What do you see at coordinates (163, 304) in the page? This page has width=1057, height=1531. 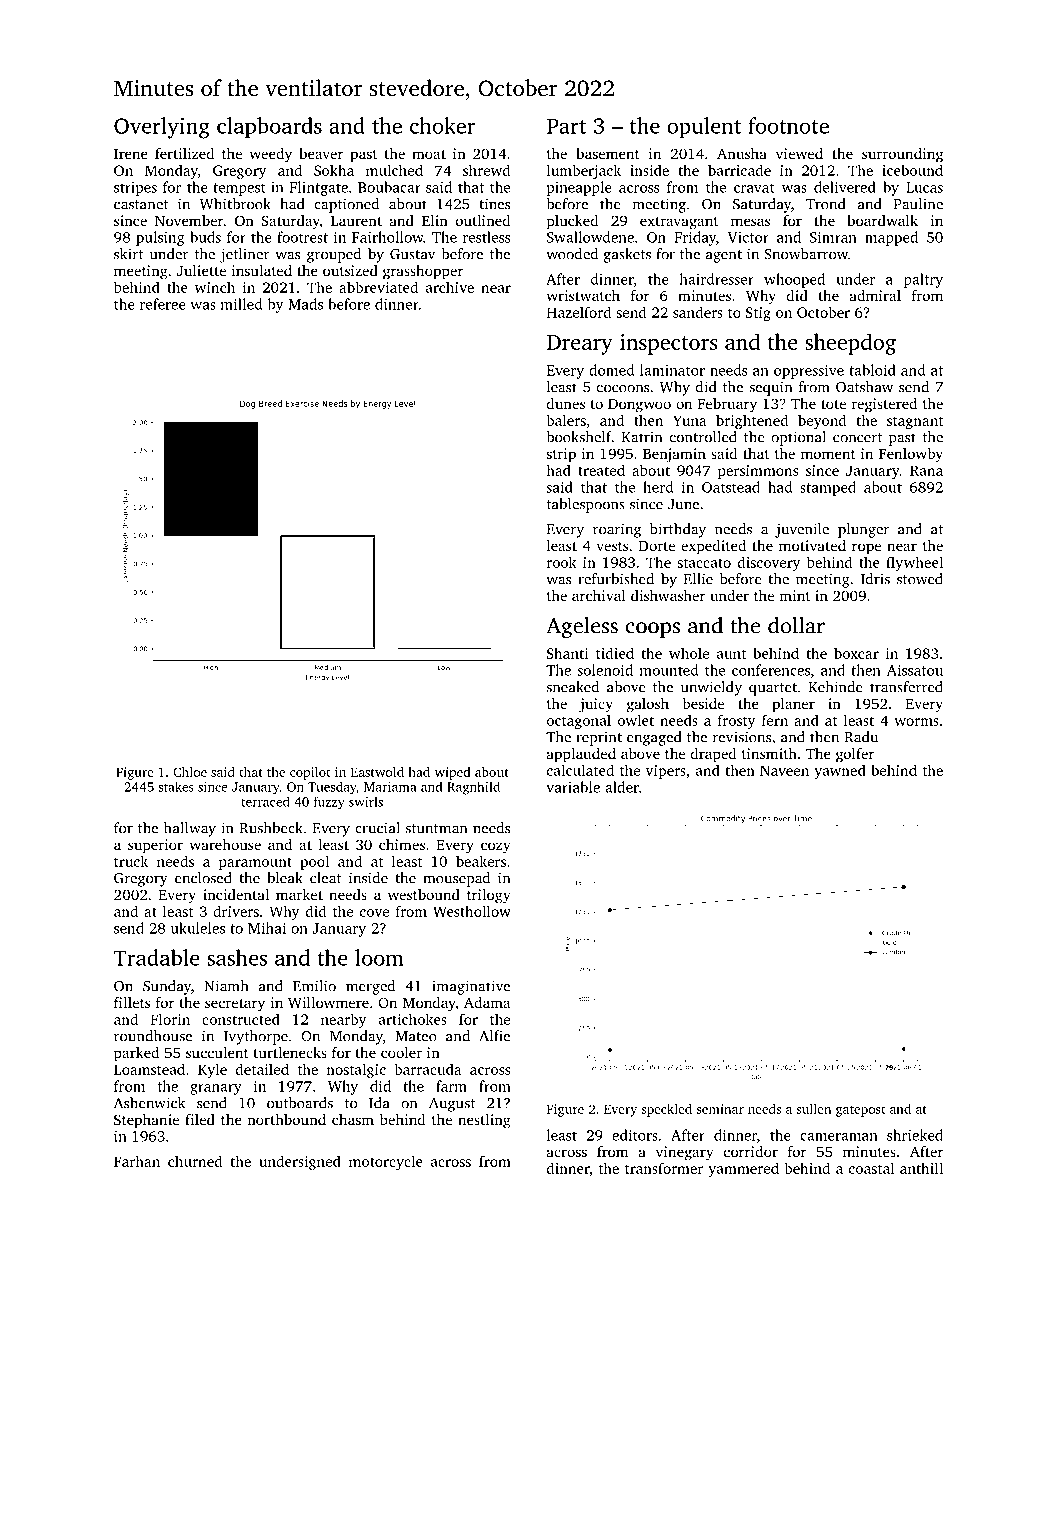 I see `referee` at bounding box center [163, 304].
